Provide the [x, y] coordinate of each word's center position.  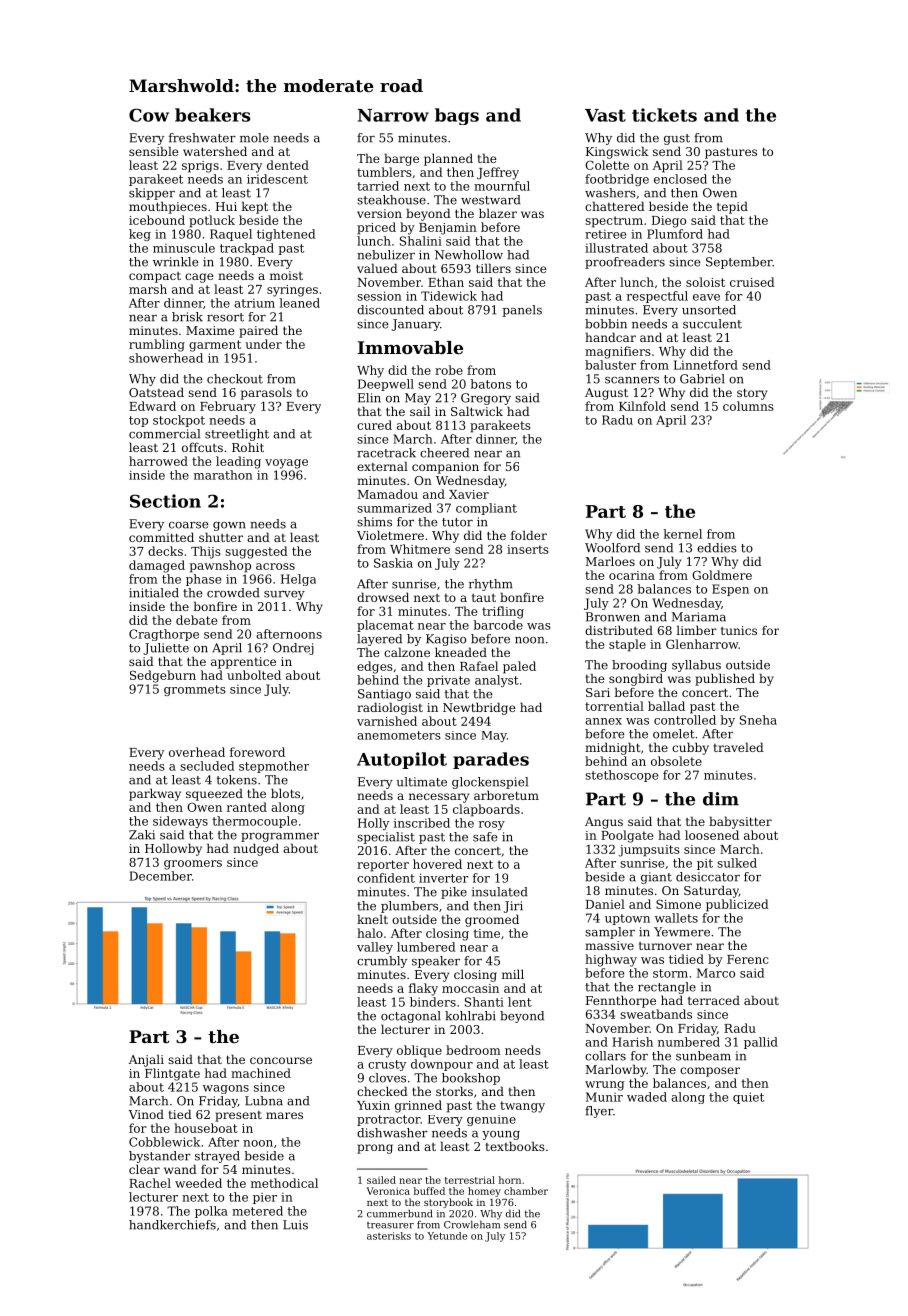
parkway [155, 794]
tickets [664, 115]
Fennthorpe [621, 1001]
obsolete [676, 761]
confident [386, 878]
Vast [605, 115]
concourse [281, 1060]
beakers [212, 115]
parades [491, 760]
